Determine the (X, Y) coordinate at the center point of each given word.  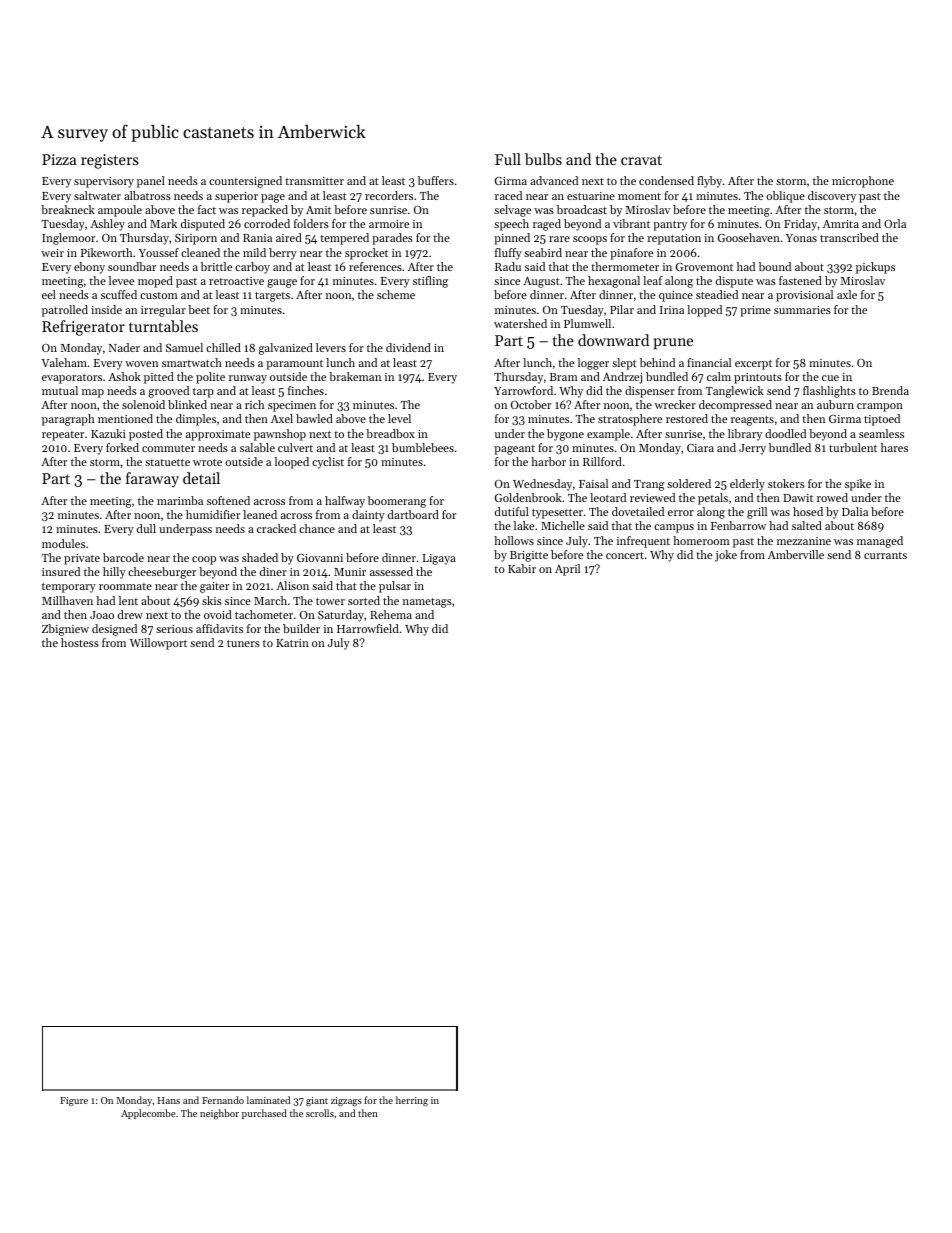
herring (412, 1101)
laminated (268, 1100)
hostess (80, 642)
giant (317, 1102)
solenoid (143, 404)
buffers (436, 180)
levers (331, 347)
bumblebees (423, 447)
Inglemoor (68, 239)
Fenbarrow (738, 525)
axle (847, 294)
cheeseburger (162, 573)
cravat (641, 160)
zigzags (346, 1102)
